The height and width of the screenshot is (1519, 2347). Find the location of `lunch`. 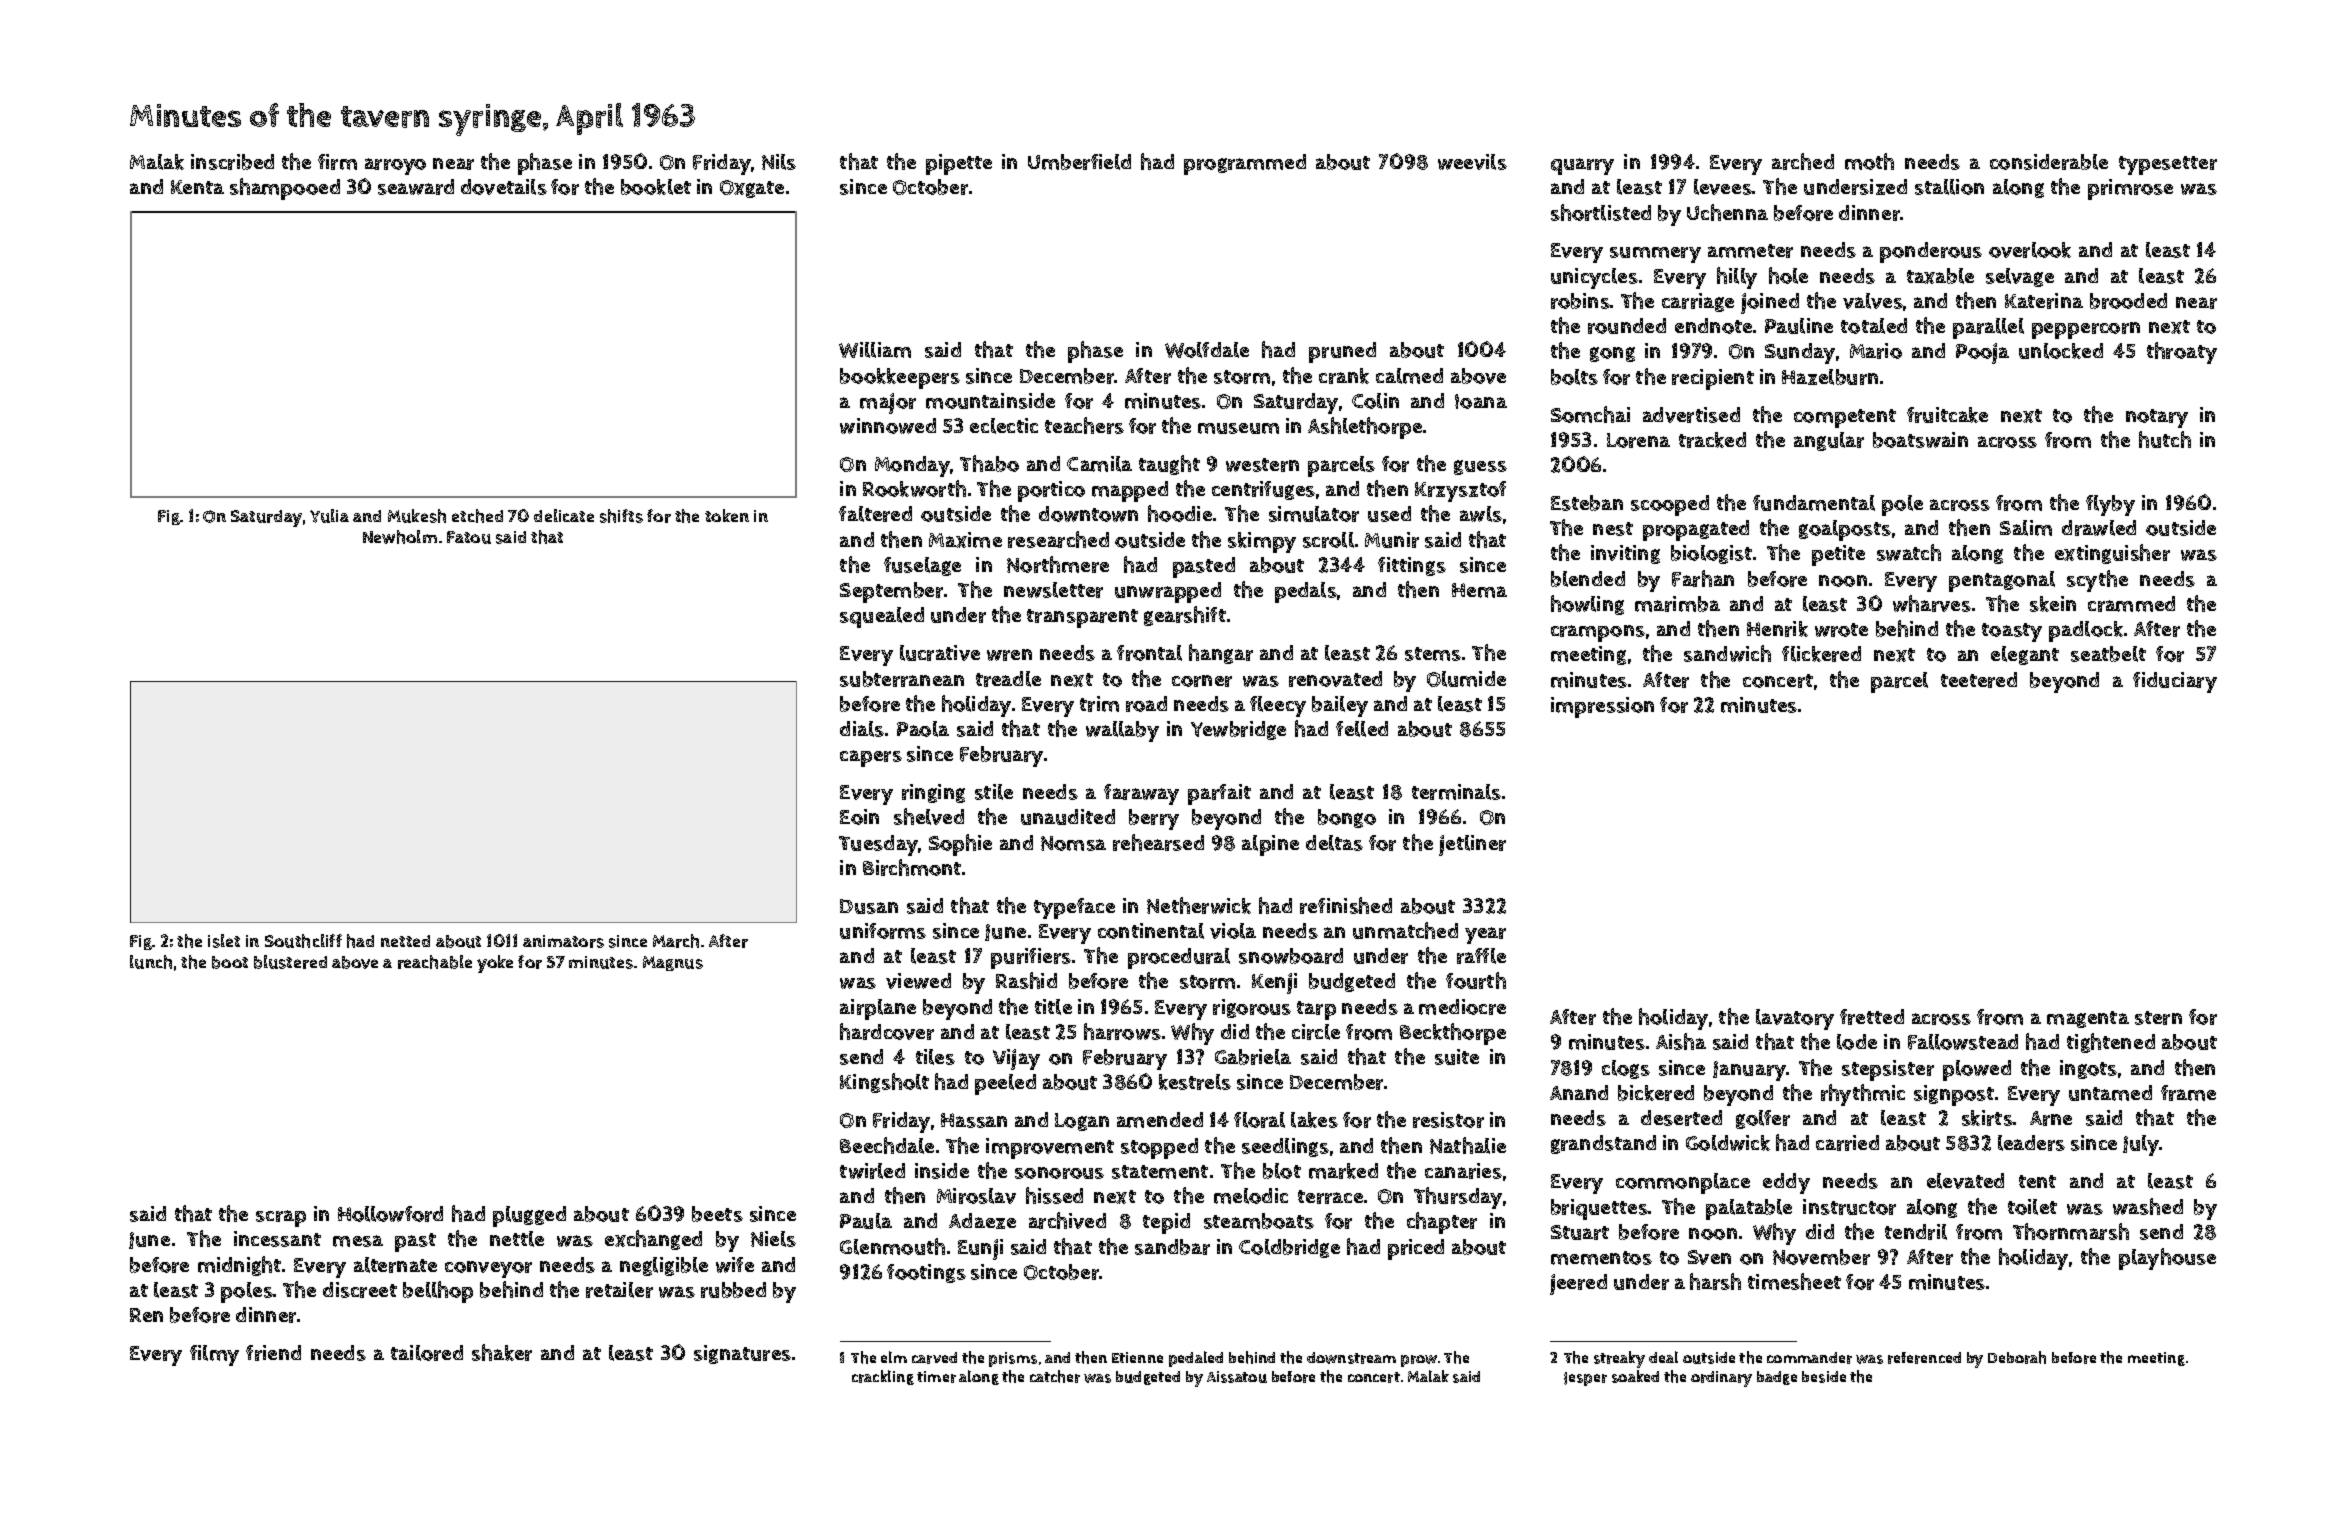

lunch is located at coordinates (151, 962).
